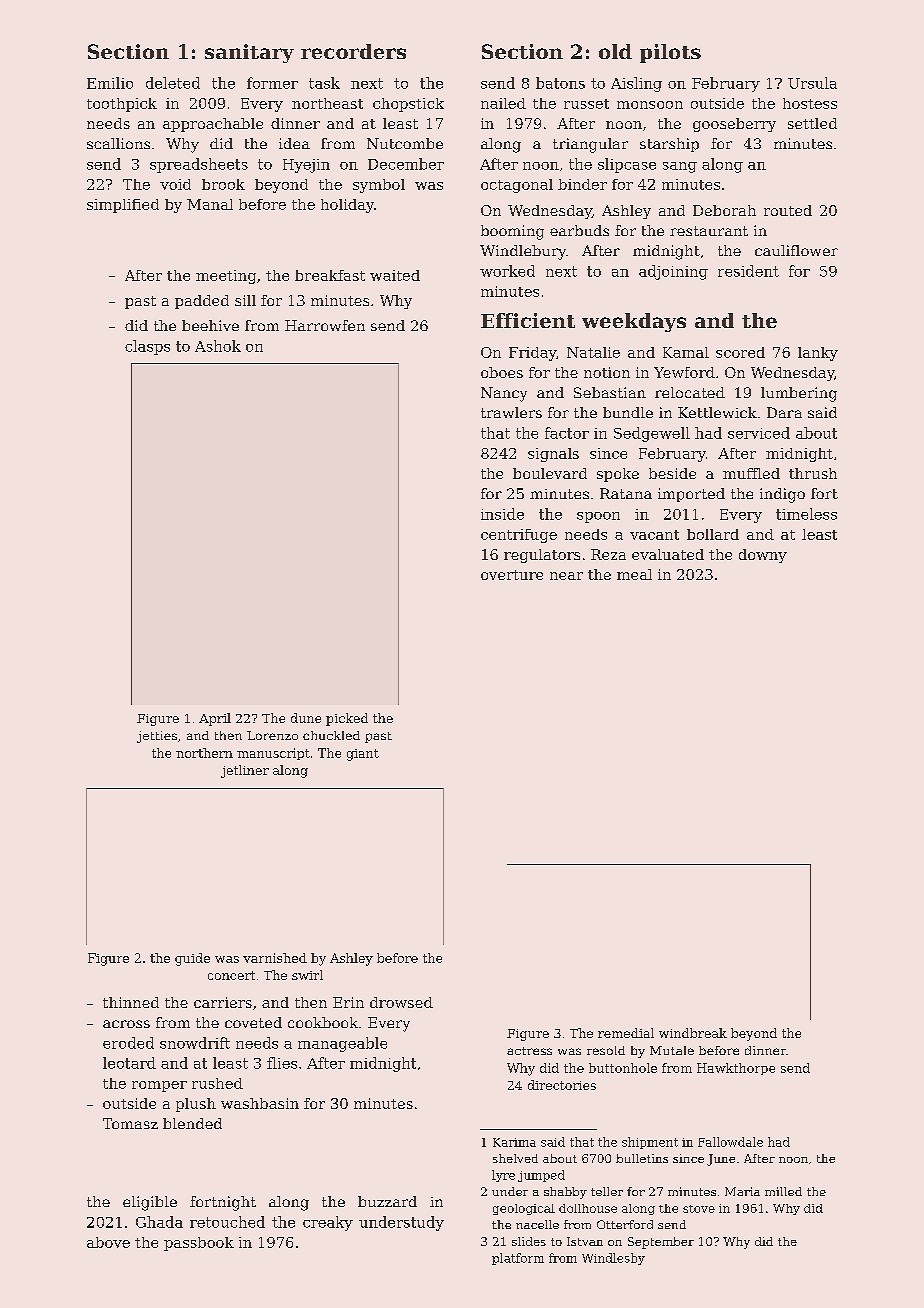 The image size is (924, 1308). What do you see at coordinates (763, 556) in the screenshot?
I see `downy` at bounding box center [763, 556].
